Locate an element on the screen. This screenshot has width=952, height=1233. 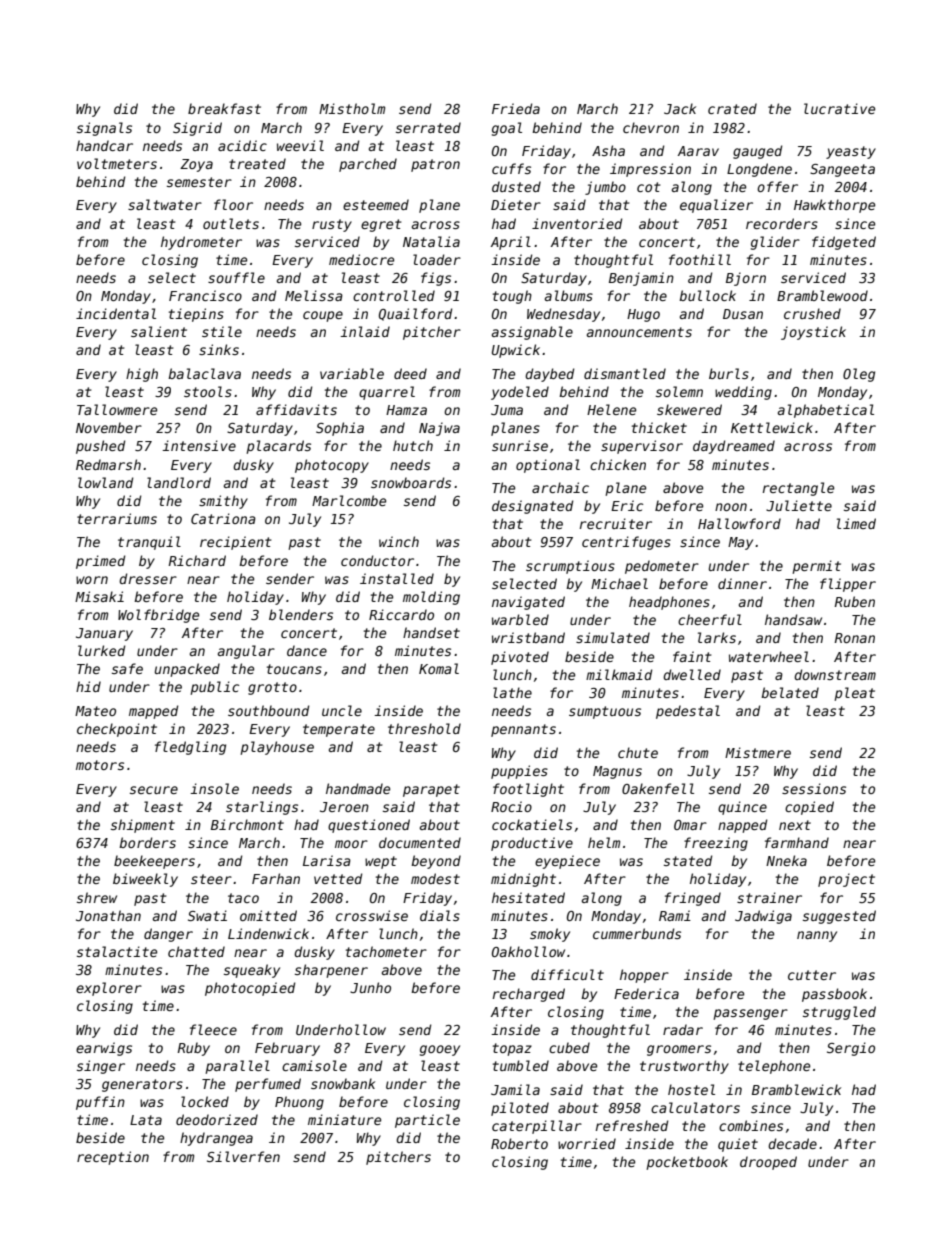
Sangeeta is located at coordinates (842, 170).
